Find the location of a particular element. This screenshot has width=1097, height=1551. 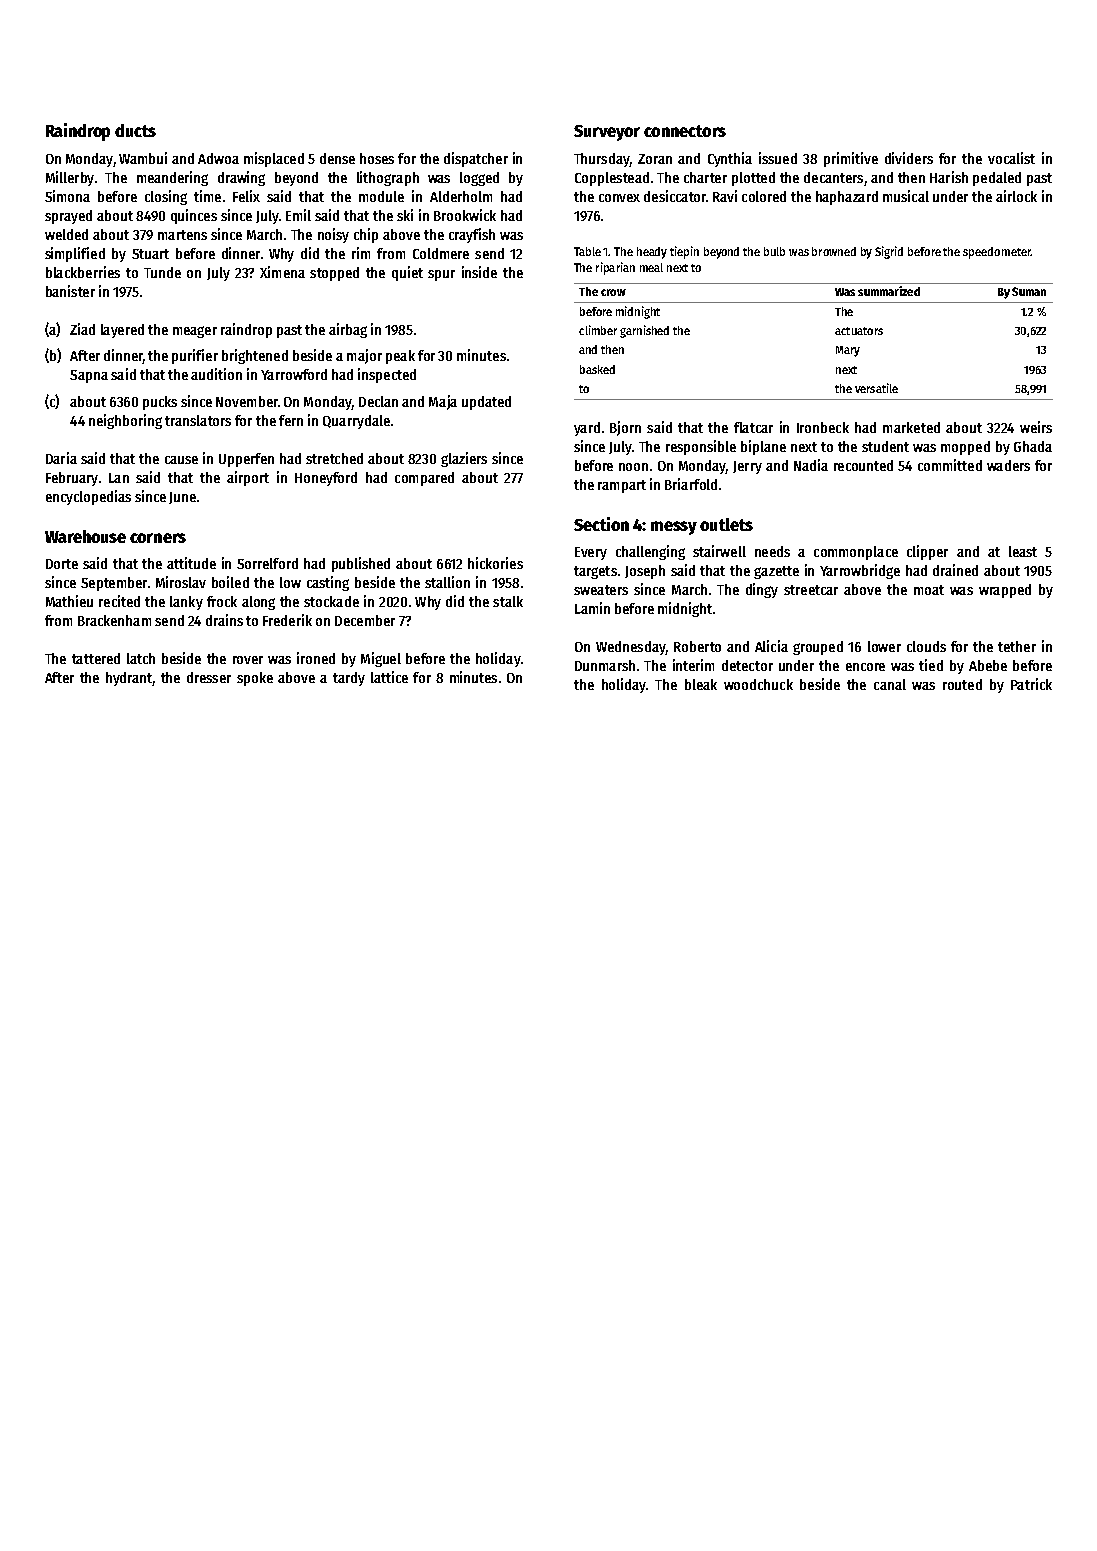

Mary is located at coordinates (848, 351).
